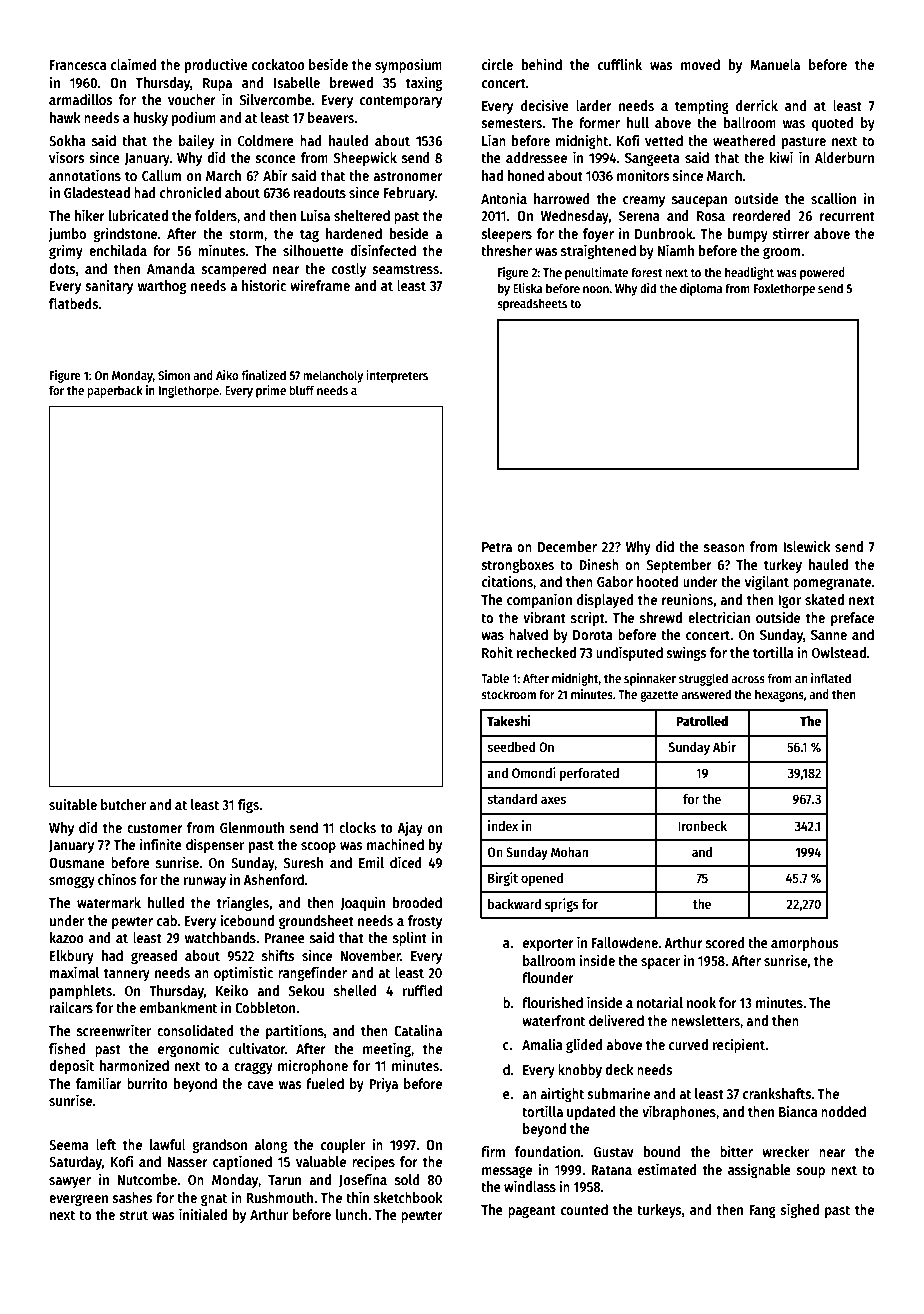 The width and height of the document is (924, 1314). I want to click on Islewick, so click(806, 546).
